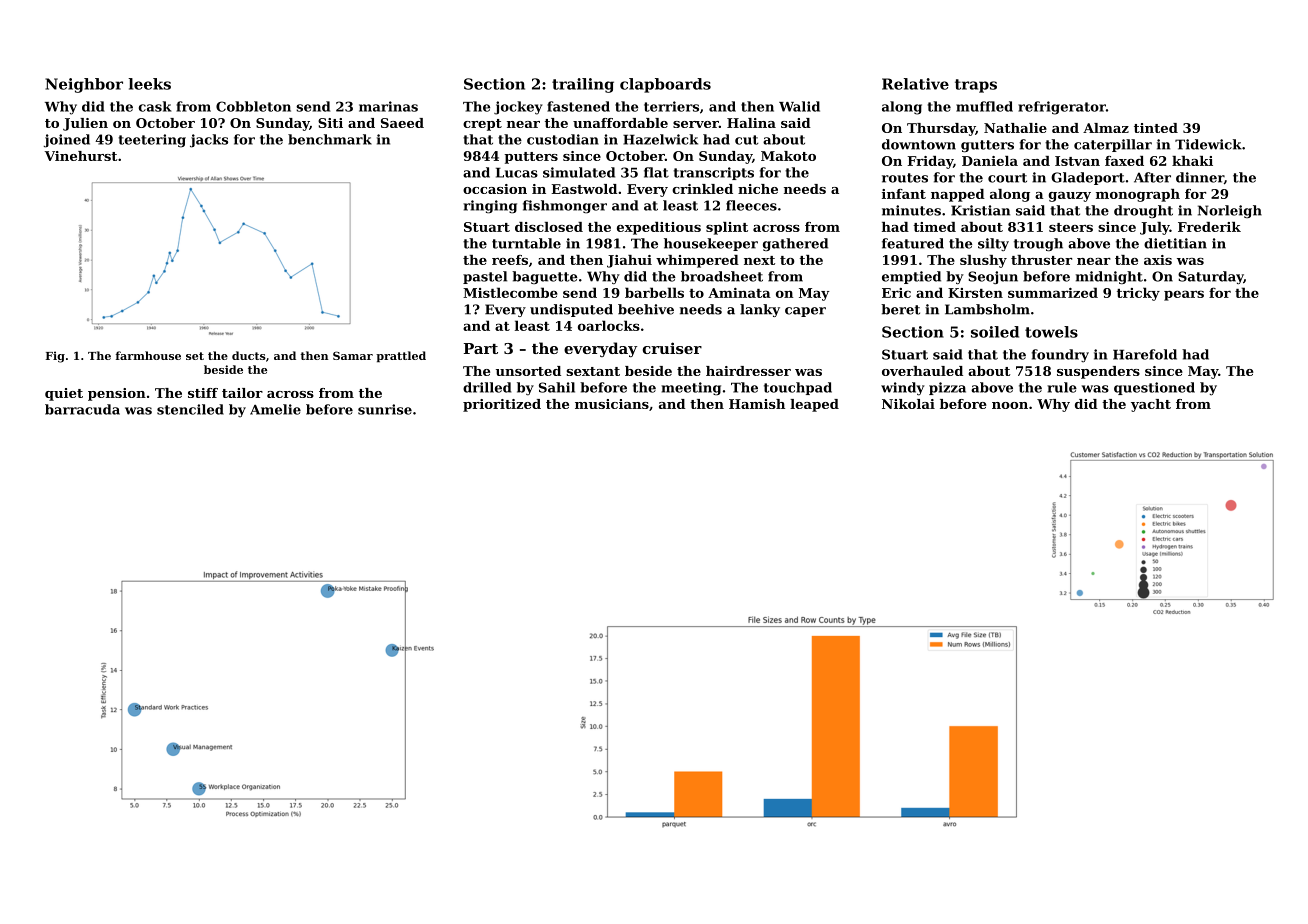 Image resolution: width=1308 pixels, height=924 pixels. I want to click on traps, so click(976, 86).
